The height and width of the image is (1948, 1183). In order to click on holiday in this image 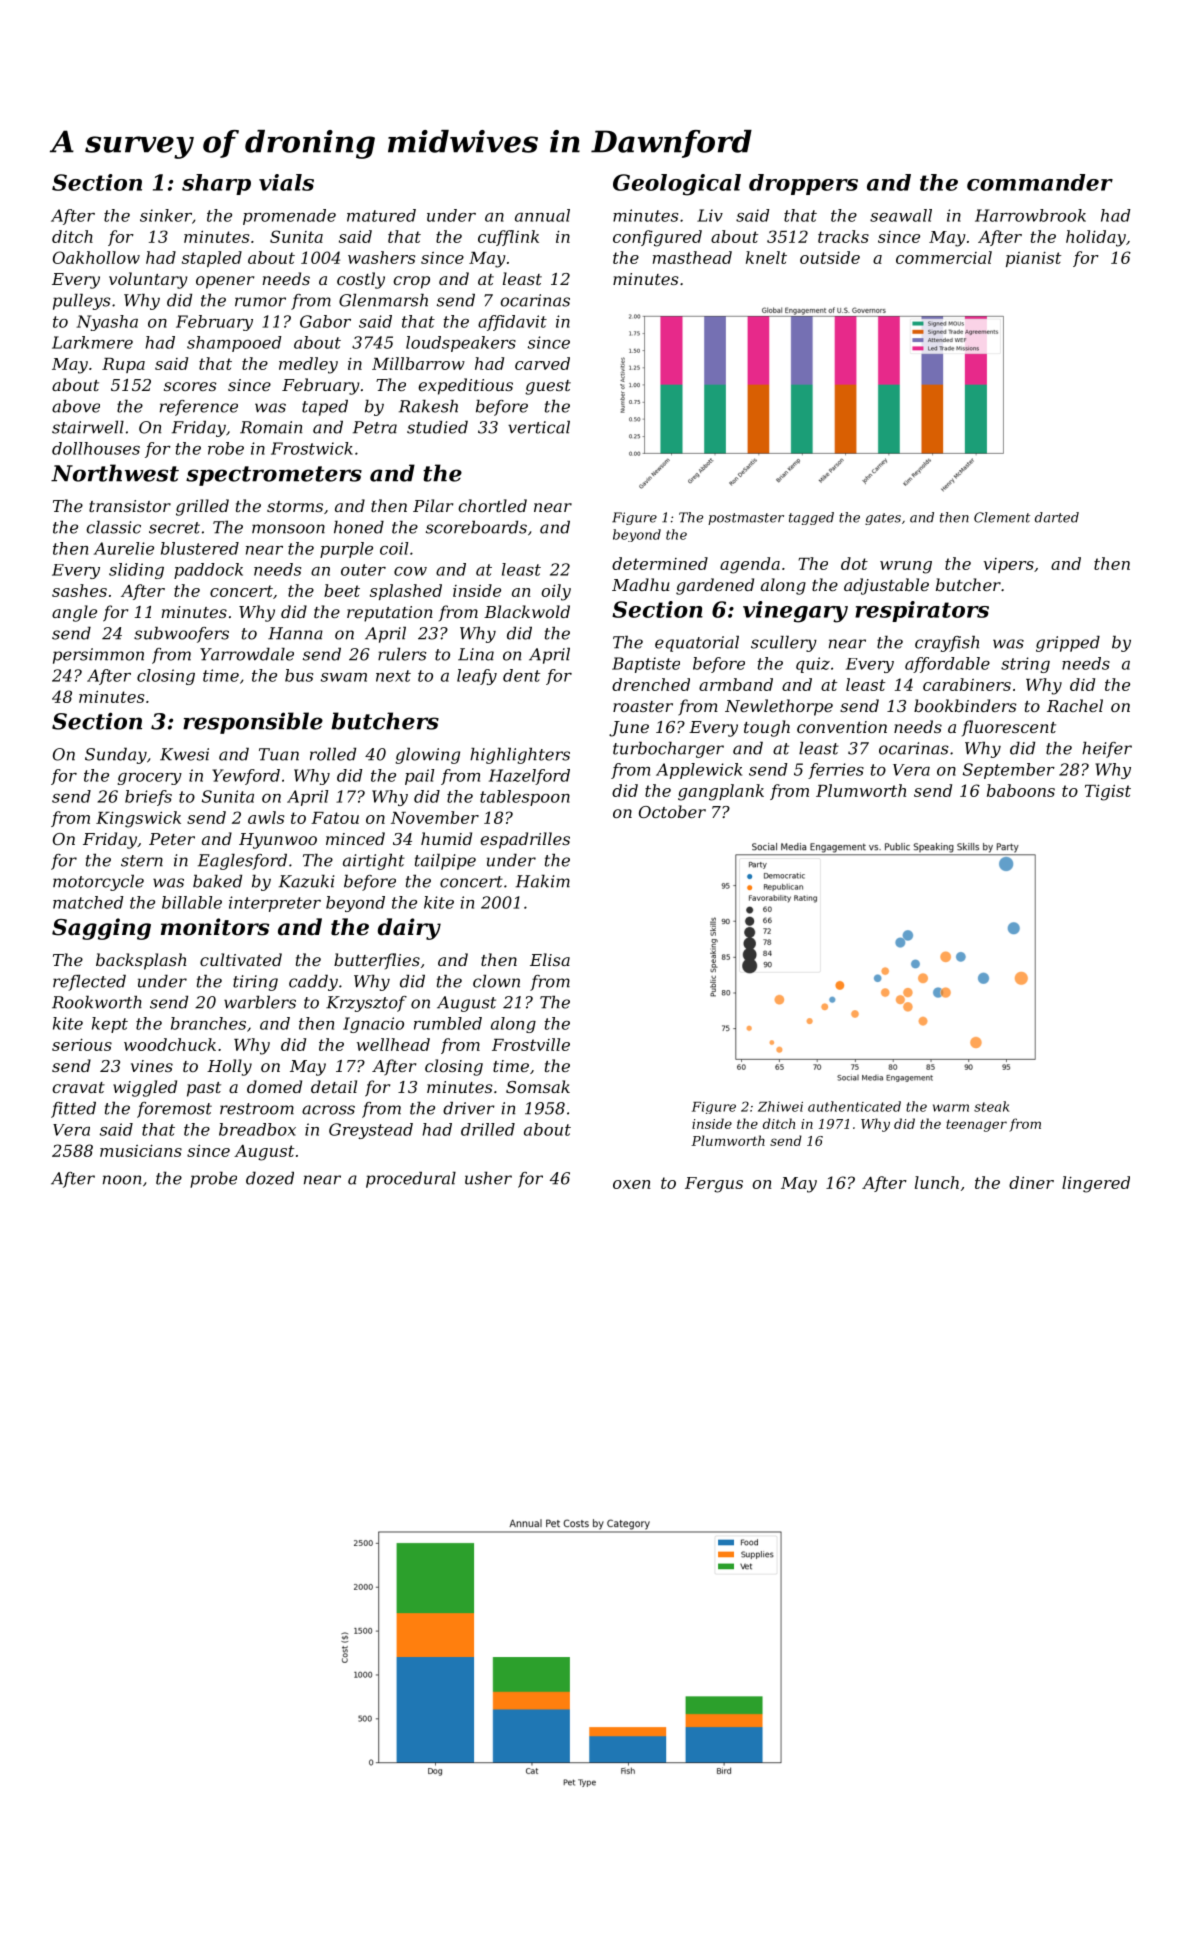, I will do `click(1096, 238)`.
